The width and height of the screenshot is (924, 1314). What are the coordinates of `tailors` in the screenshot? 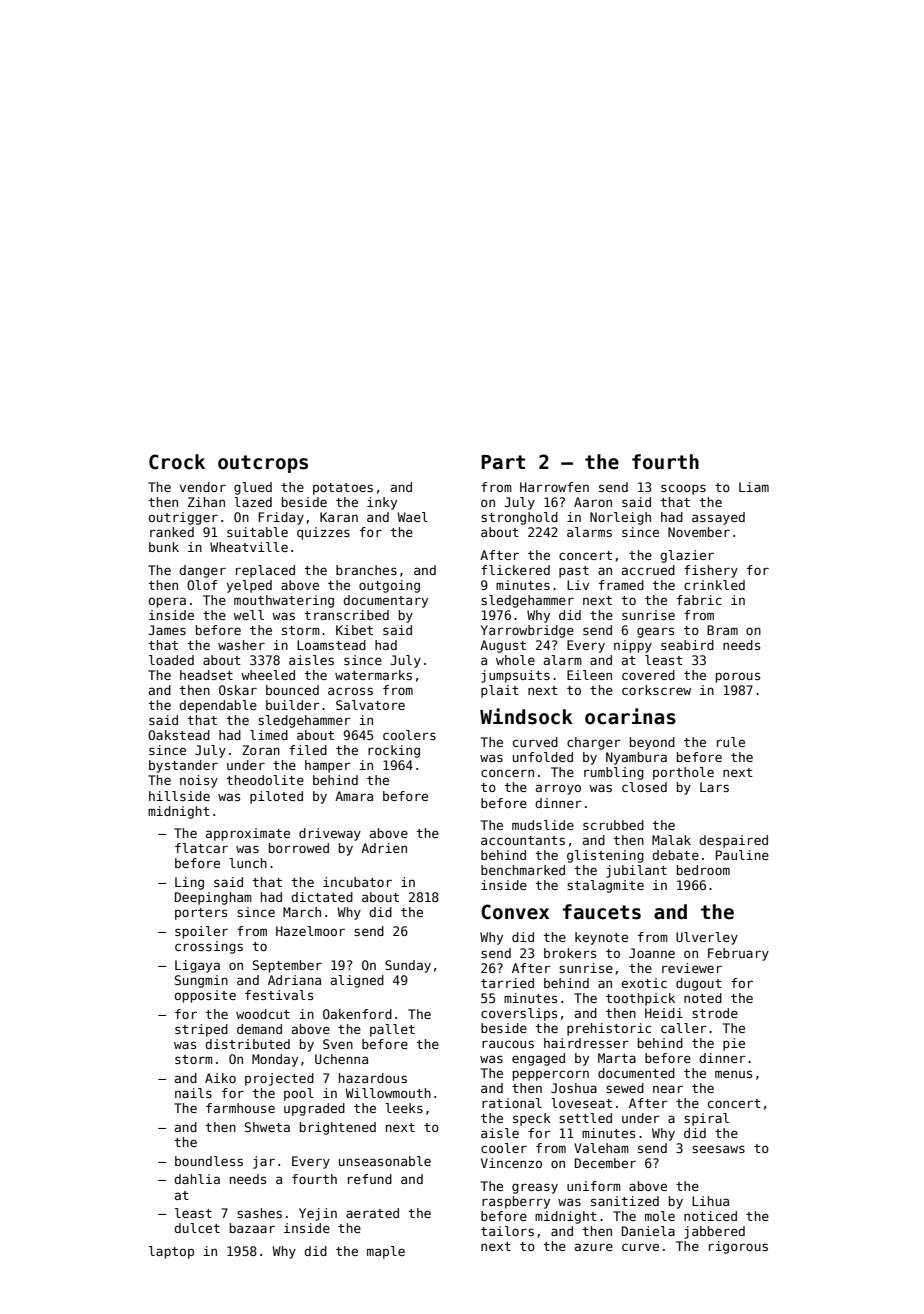 It's located at (507, 1231).
